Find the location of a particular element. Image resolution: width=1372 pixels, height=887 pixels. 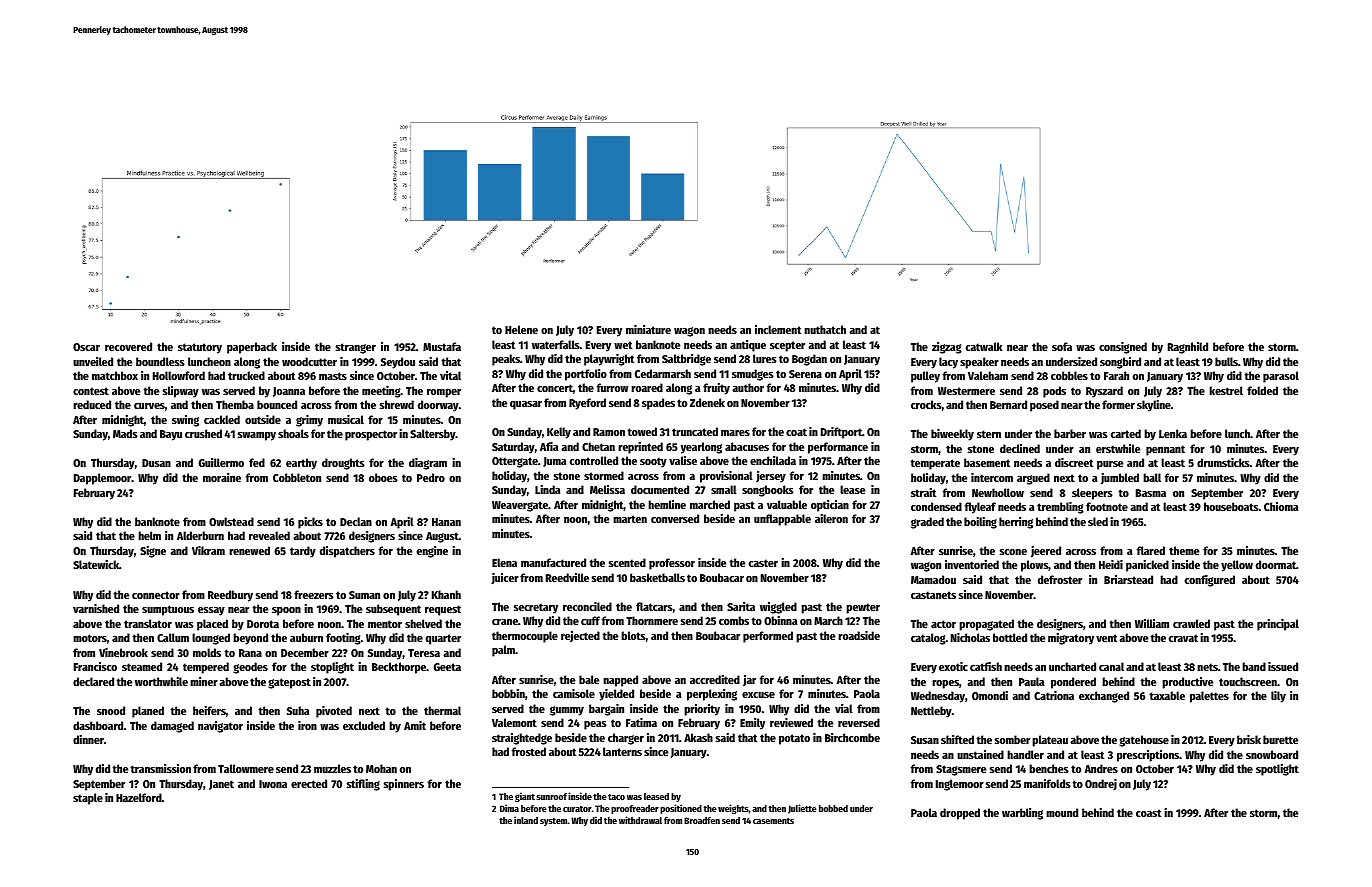

Dapplemoor is located at coordinates (102, 479).
